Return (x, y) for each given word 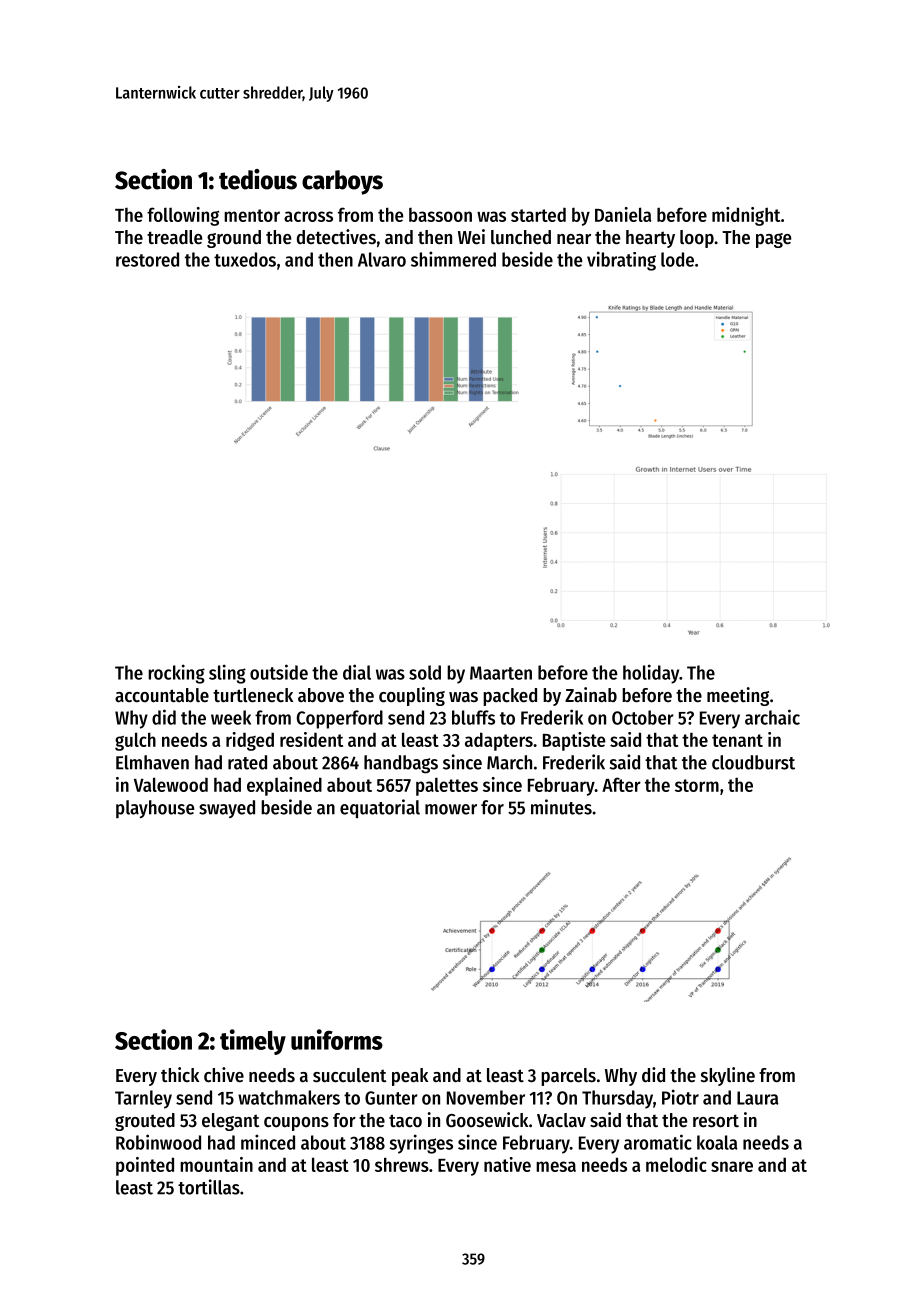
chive (224, 1075)
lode (677, 259)
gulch (135, 741)
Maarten (501, 673)
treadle (174, 237)
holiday (651, 674)
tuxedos (245, 259)
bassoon (440, 215)
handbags (401, 764)
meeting (738, 696)
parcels (568, 1077)
